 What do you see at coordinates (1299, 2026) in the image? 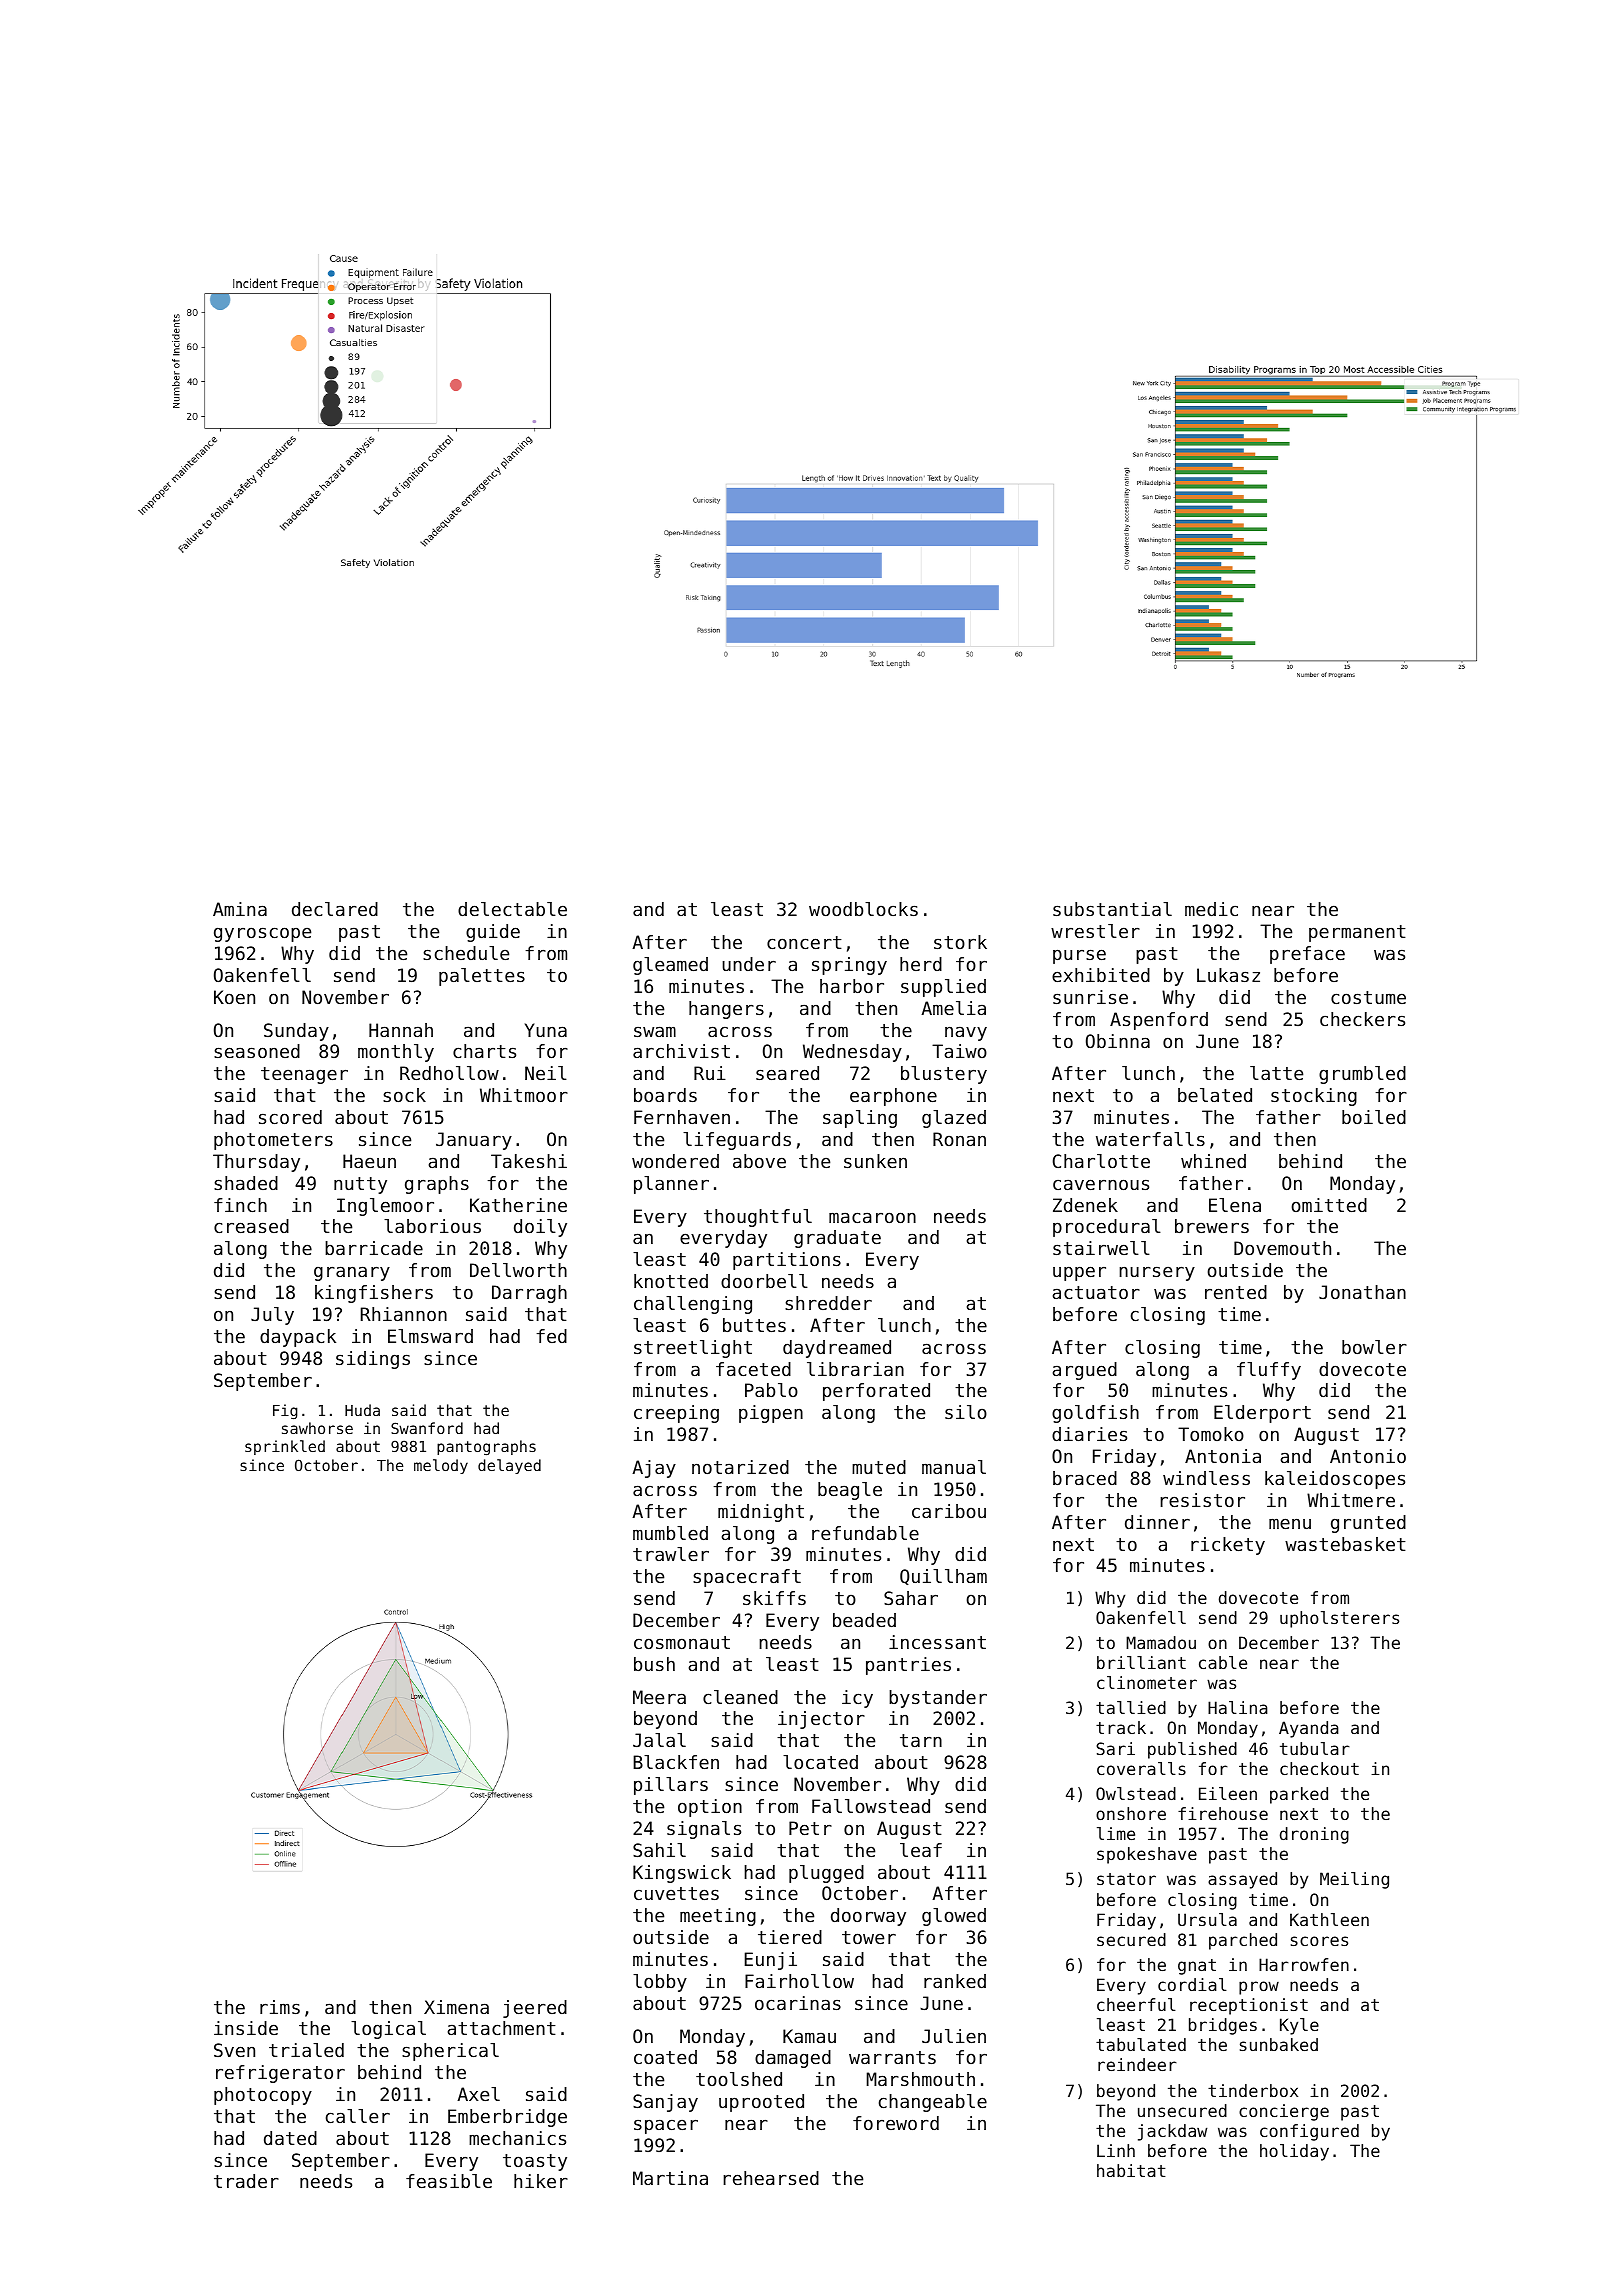
I see `Kyle` at bounding box center [1299, 2026].
